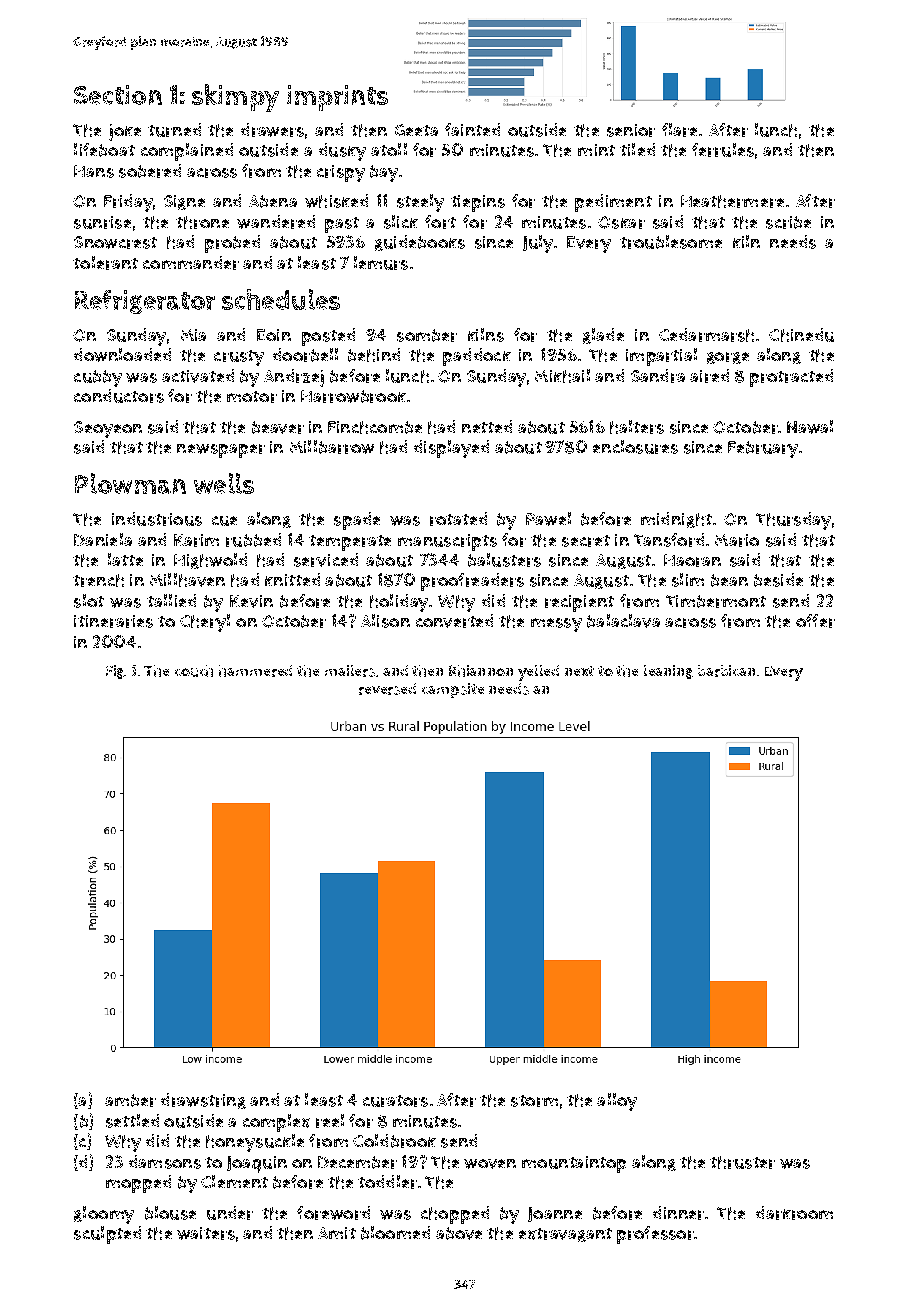 The image size is (908, 1316). What do you see at coordinates (399, 603) in the screenshot?
I see `holiday` at bounding box center [399, 603].
